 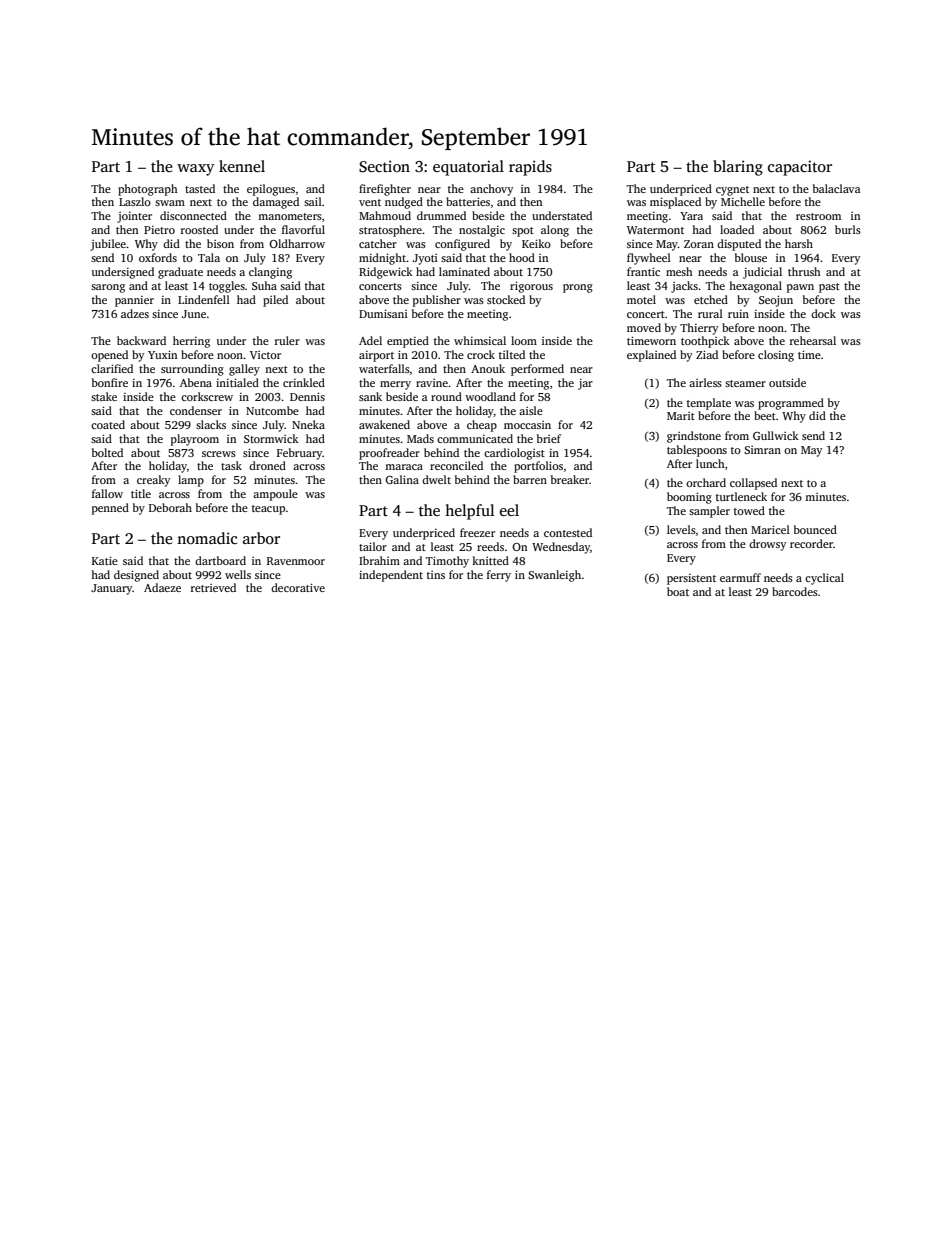 What do you see at coordinates (242, 166) in the screenshot?
I see `kennel` at bounding box center [242, 166].
